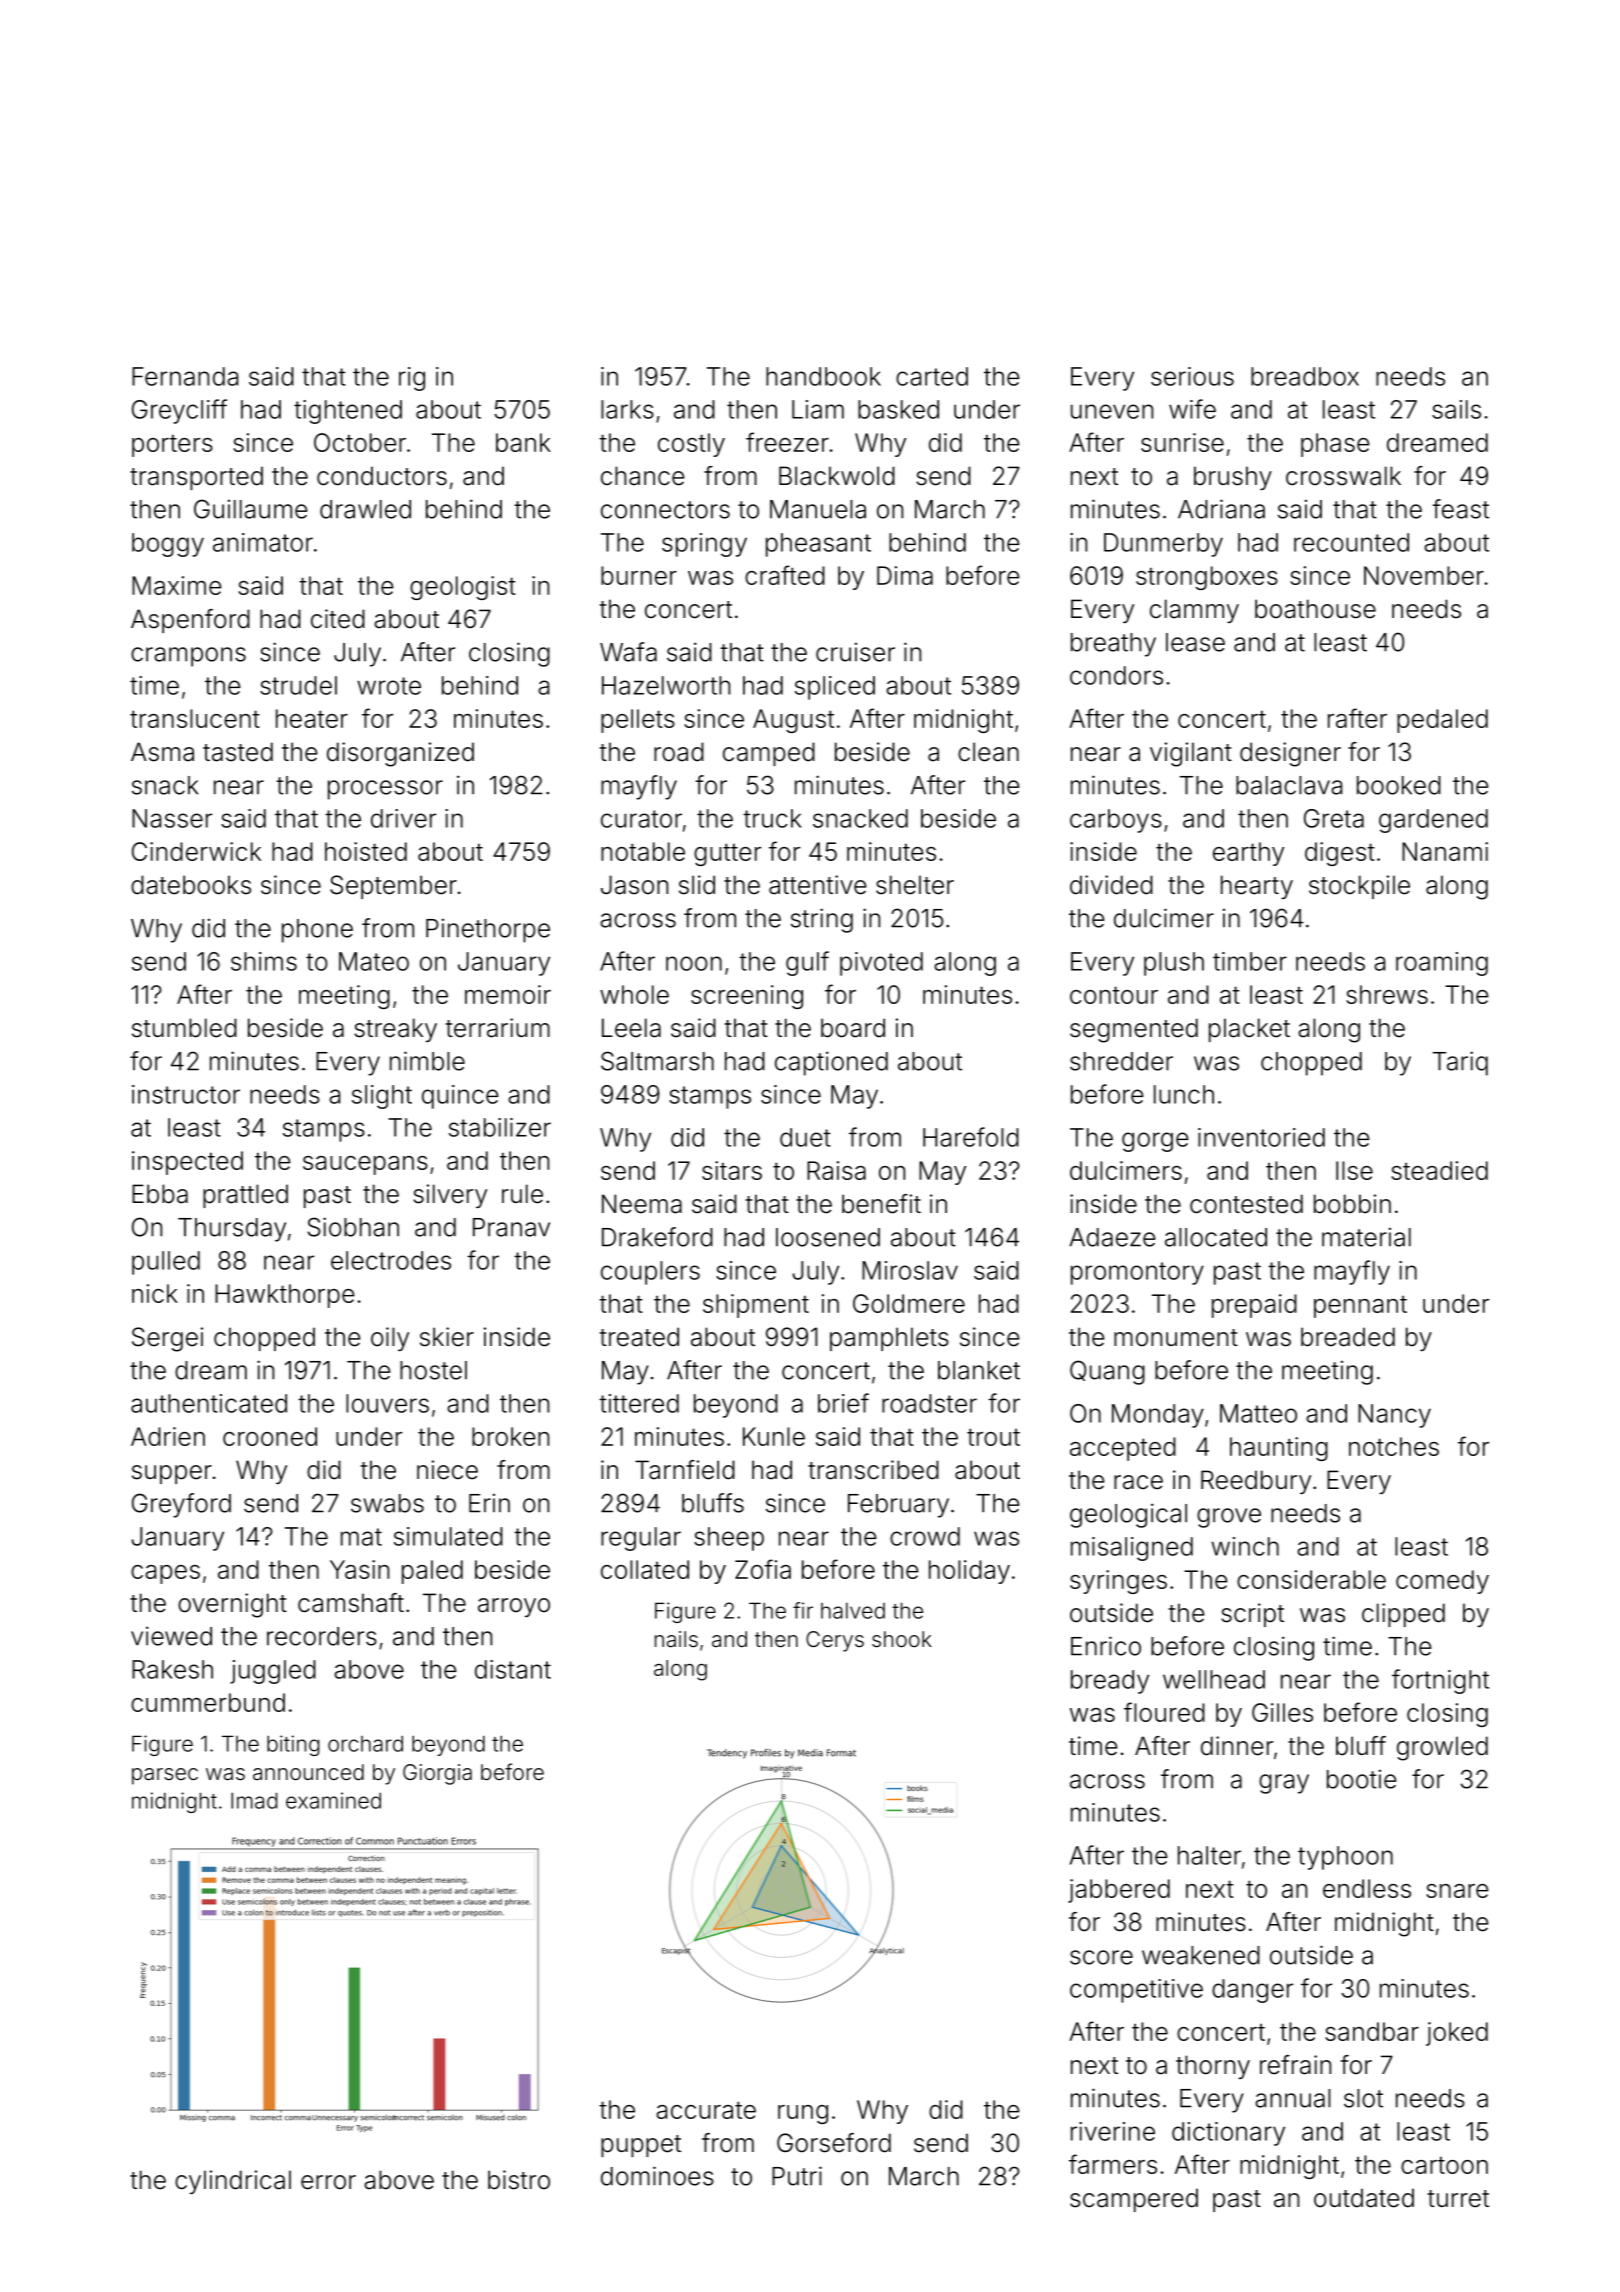 This page has height=2292, width=1620. I want to click on board, so click(853, 1028).
